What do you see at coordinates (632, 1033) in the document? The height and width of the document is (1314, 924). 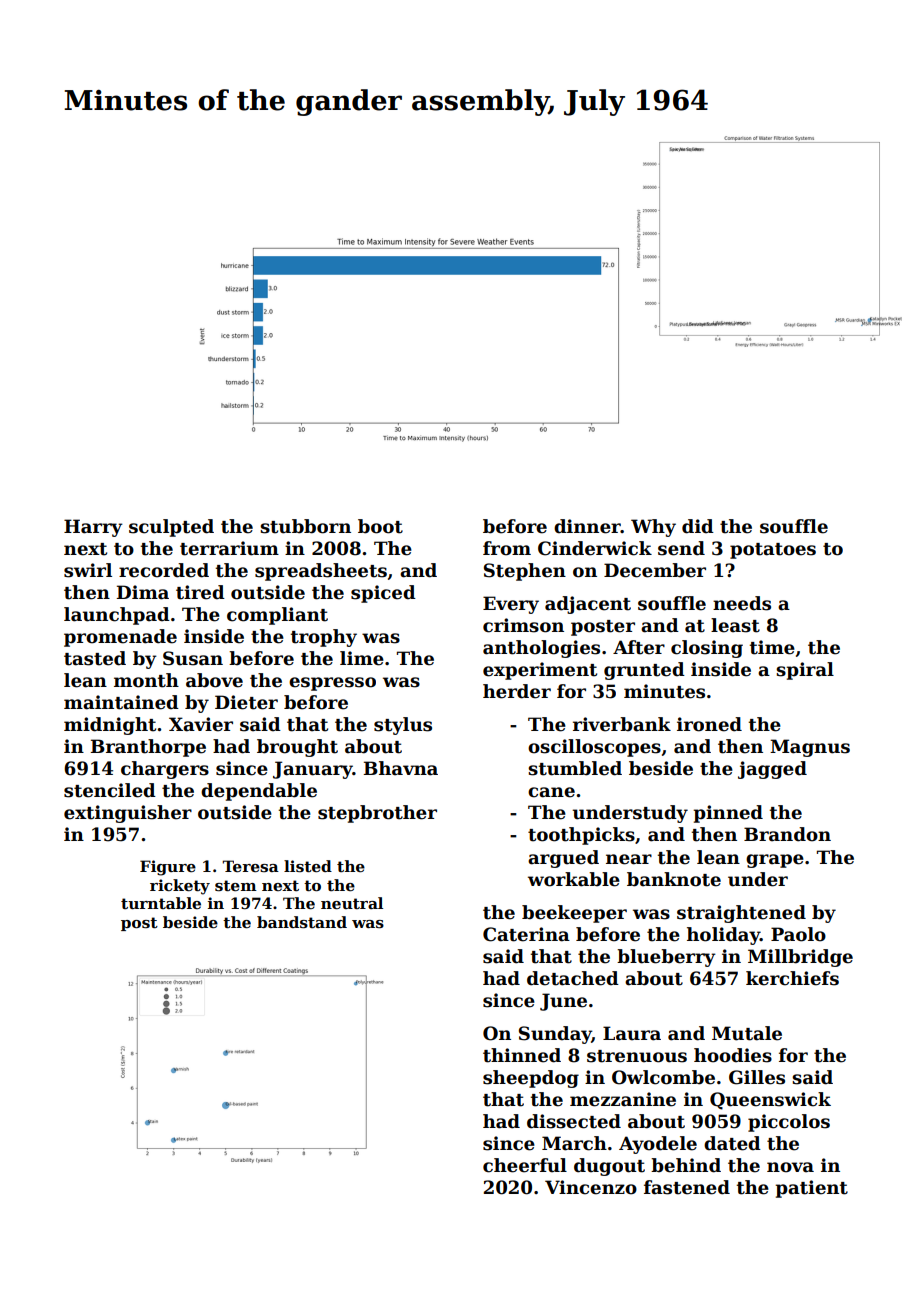 I see `Laura` at bounding box center [632, 1033].
